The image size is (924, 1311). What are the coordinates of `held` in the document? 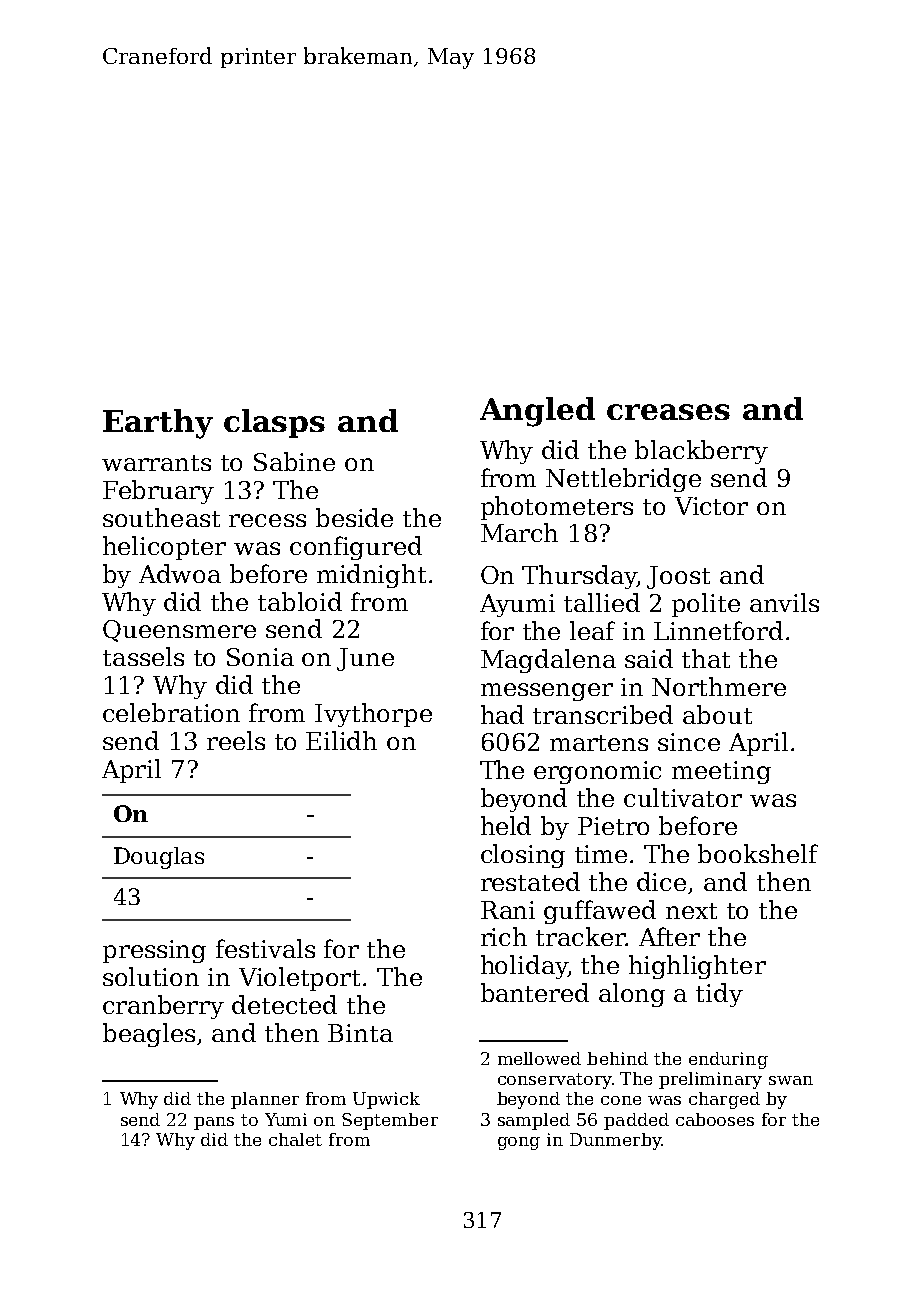 It's located at (506, 825).
